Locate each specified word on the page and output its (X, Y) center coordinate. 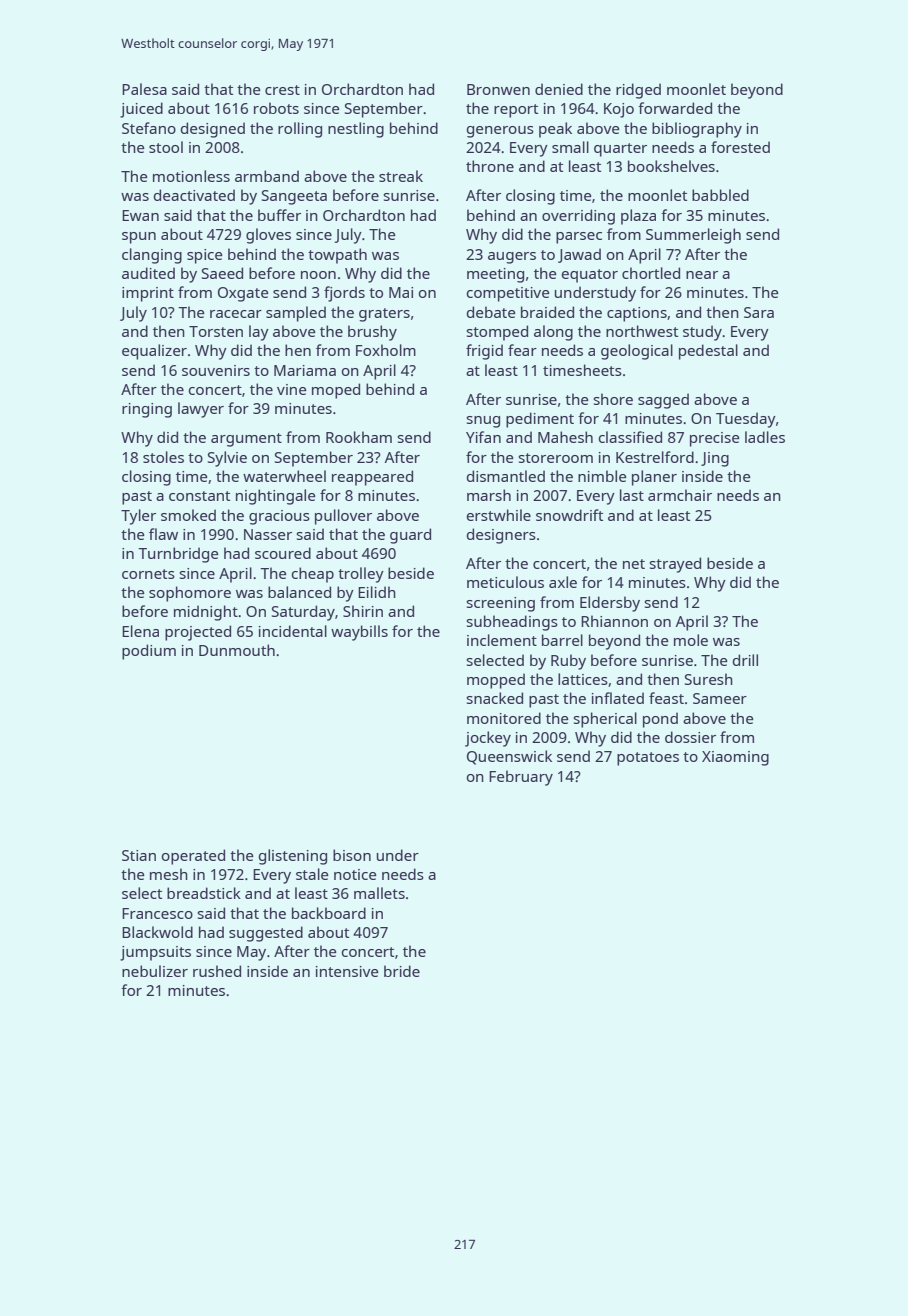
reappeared (372, 478)
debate (491, 312)
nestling (356, 130)
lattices (583, 679)
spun (139, 238)
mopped (496, 681)
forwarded (675, 108)
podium (149, 652)
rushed (217, 971)
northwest (642, 331)
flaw (163, 534)
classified (630, 437)
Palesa (144, 89)
